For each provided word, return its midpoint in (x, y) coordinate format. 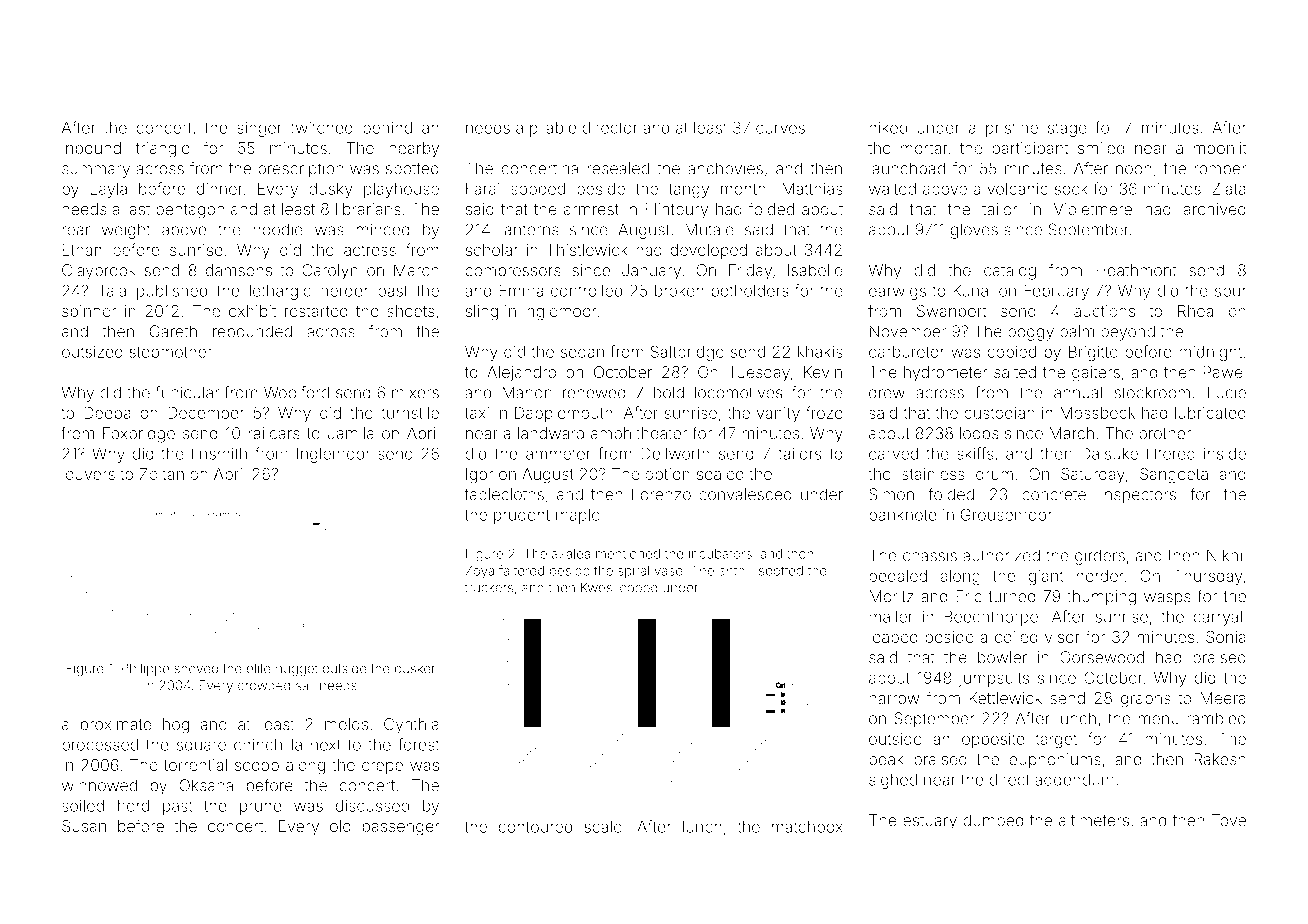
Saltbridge (687, 353)
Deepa (107, 414)
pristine (1012, 129)
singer (259, 129)
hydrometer (946, 374)
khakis (820, 352)
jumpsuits (994, 679)
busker (415, 668)
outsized (92, 352)
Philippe (145, 669)
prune (261, 808)
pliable (553, 129)
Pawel (1224, 372)
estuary (930, 822)
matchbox (807, 827)
